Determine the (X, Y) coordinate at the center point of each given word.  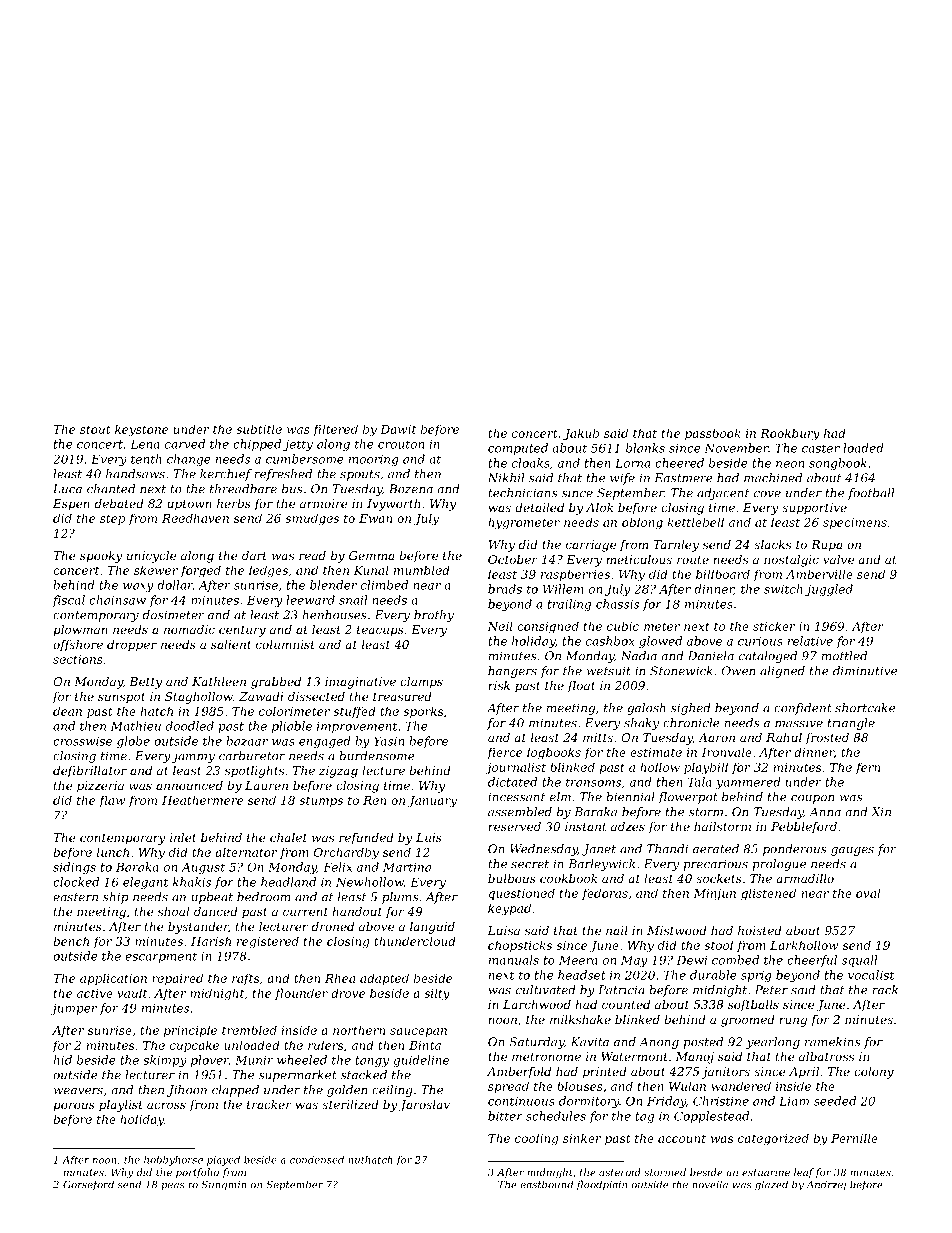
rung (793, 1022)
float (581, 687)
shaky (641, 724)
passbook (713, 434)
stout (95, 429)
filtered (335, 430)
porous (74, 1107)
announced (189, 785)
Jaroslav (424, 1106)
